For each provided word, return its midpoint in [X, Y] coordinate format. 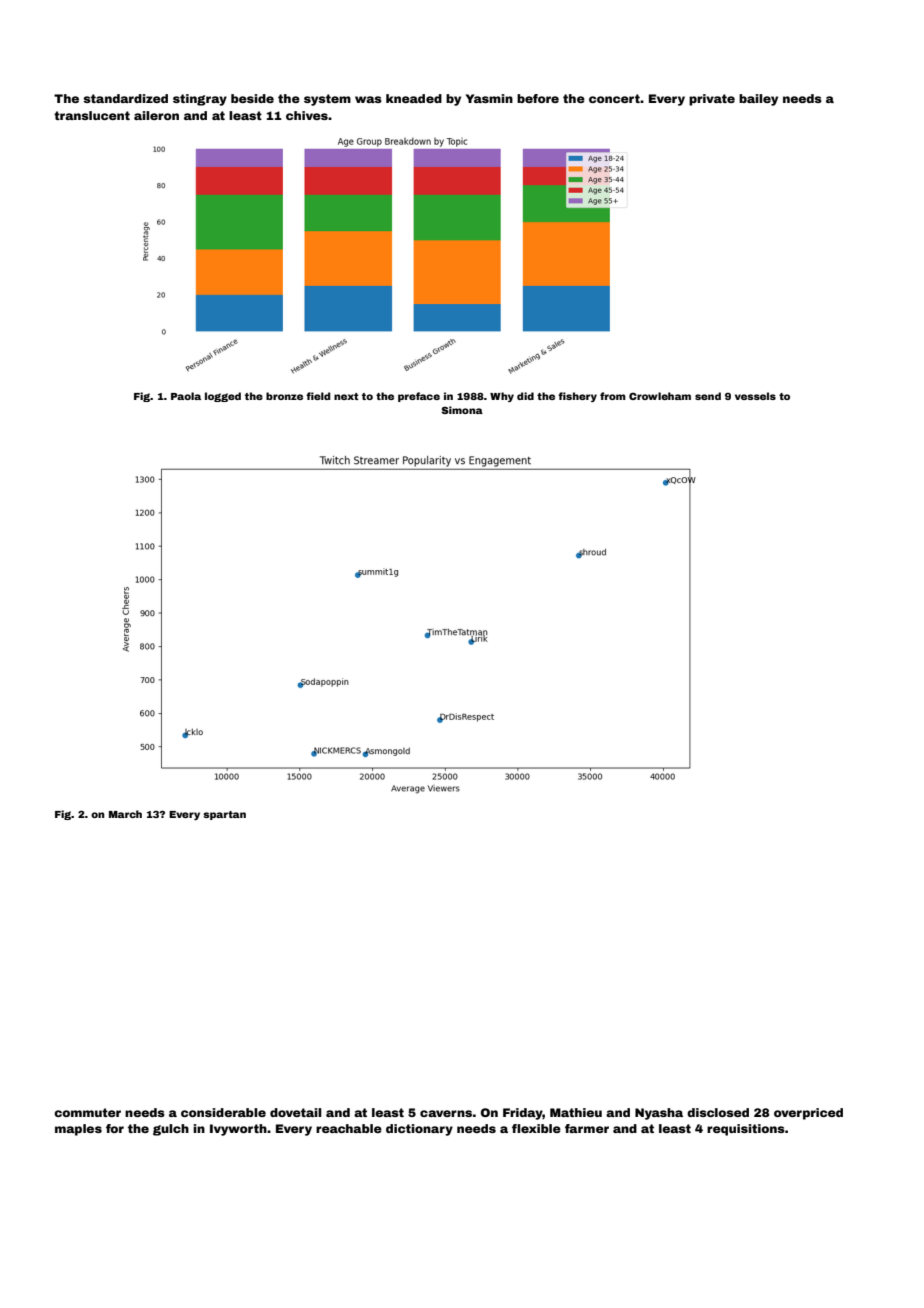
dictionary [419, 1130]
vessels [755, 396]
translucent [92, 115]
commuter [87, 1112]
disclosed [718, 1112]
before [538, 98]
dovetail [295, 1112]
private [712, 100]
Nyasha [659, 1114]
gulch [171, 1130]
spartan [224, 815]
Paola [186, 396]
